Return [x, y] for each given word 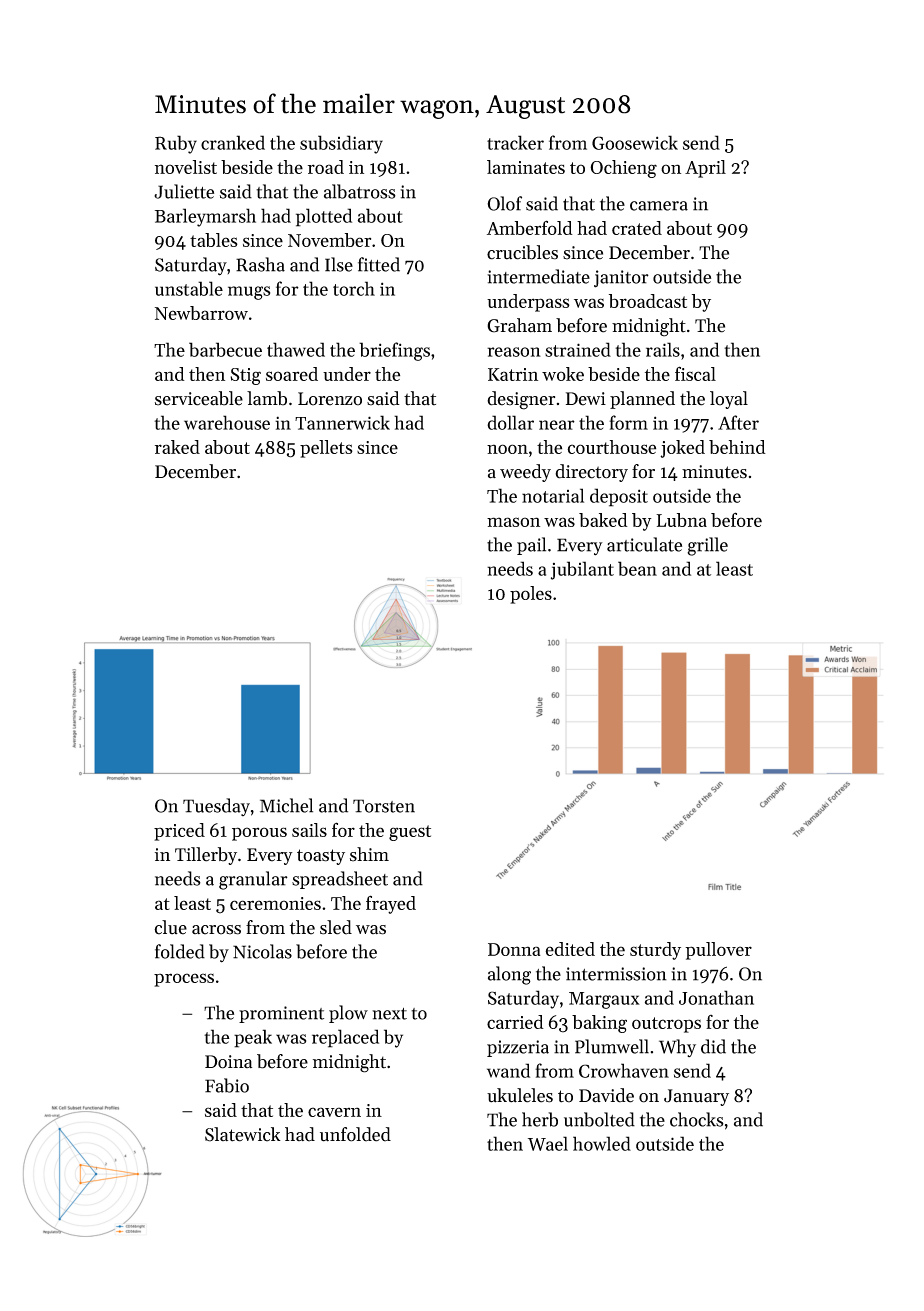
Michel [286, 805]
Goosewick [635, 142]
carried [515, 1022]
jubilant [582, 570]
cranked [233, 142]
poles [531, 595]
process [184, 980]
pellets [326, 449]
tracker [515, 142]
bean [637, 568]
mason [513, 522]
